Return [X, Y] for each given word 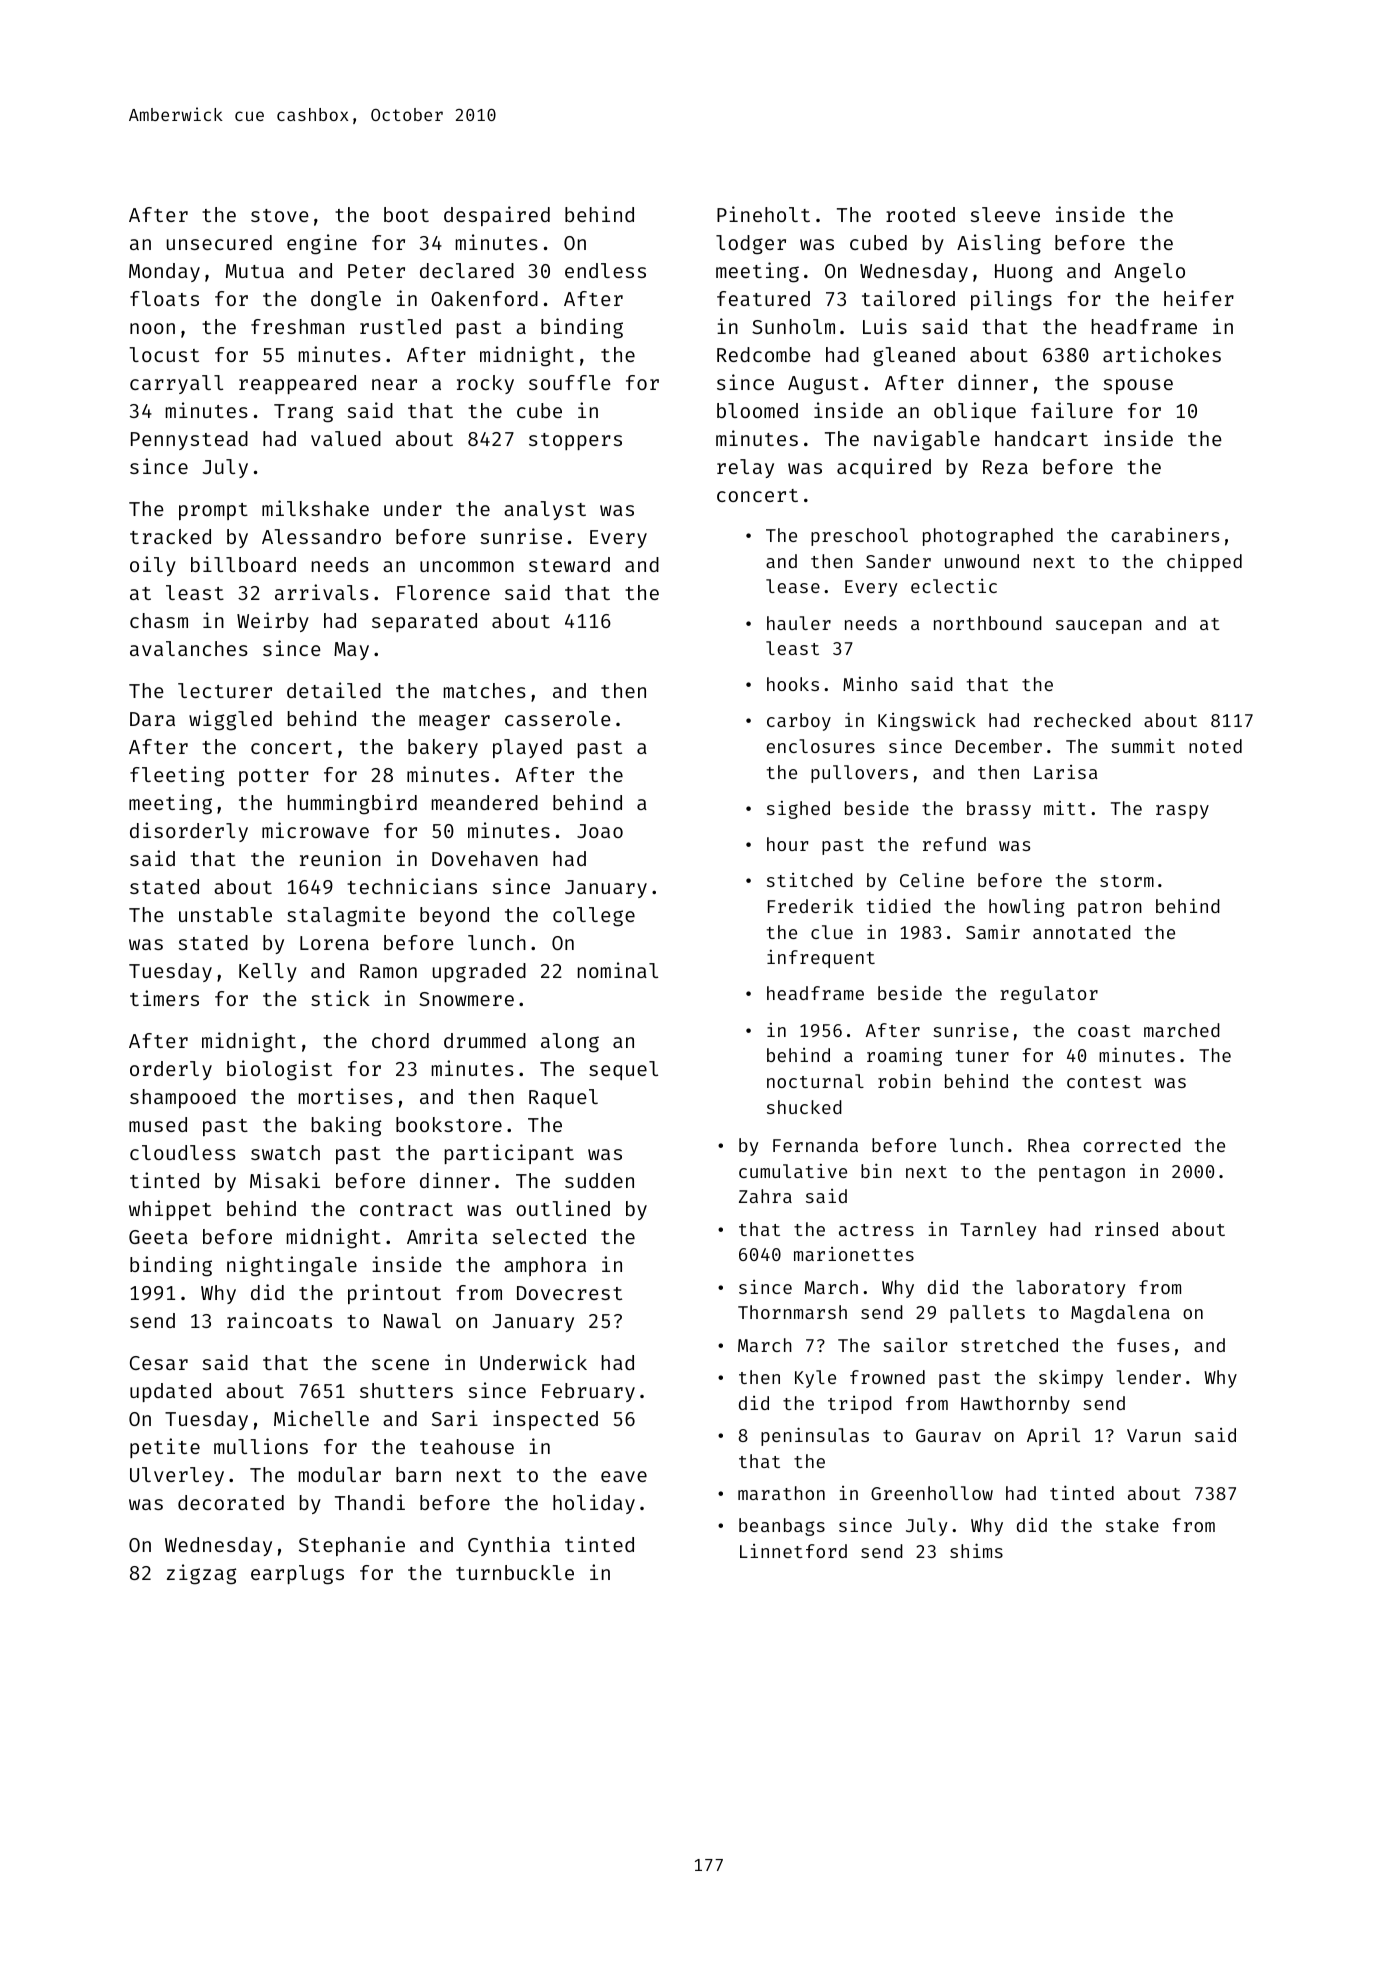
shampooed [183, 1098]
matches [485, 690]
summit [1143, 746]
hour [787, 844]
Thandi [370, 1502]
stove [280, 215]
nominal [618, 970]
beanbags [782, 1527]
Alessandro [321, 536]
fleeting [177, 776]
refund [954, 844]
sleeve [1005, 214]
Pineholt [763, 214]
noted [1215, 746]
